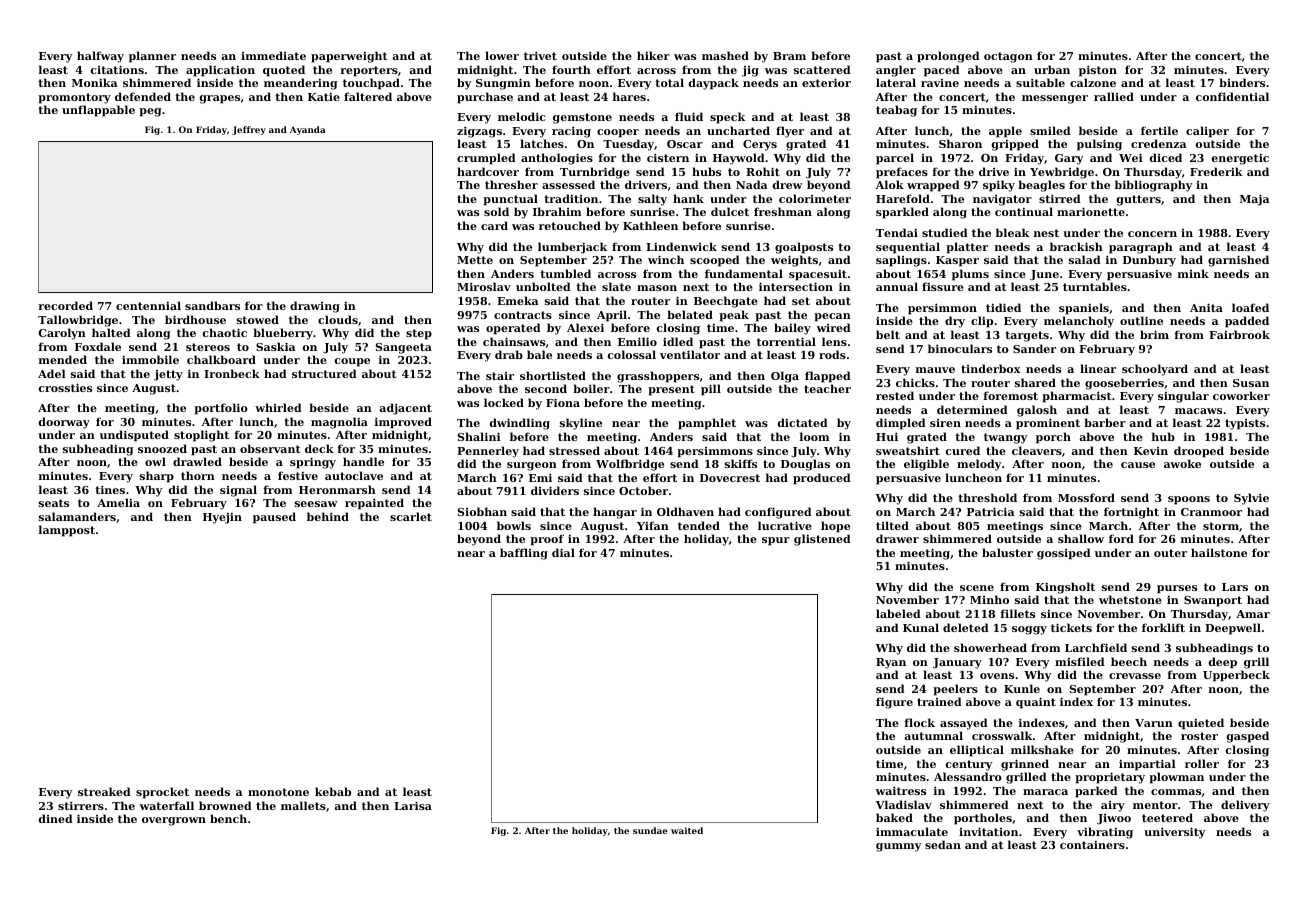 The image size is (1308, 924). I want to click on containers, so click(1092, 845).
